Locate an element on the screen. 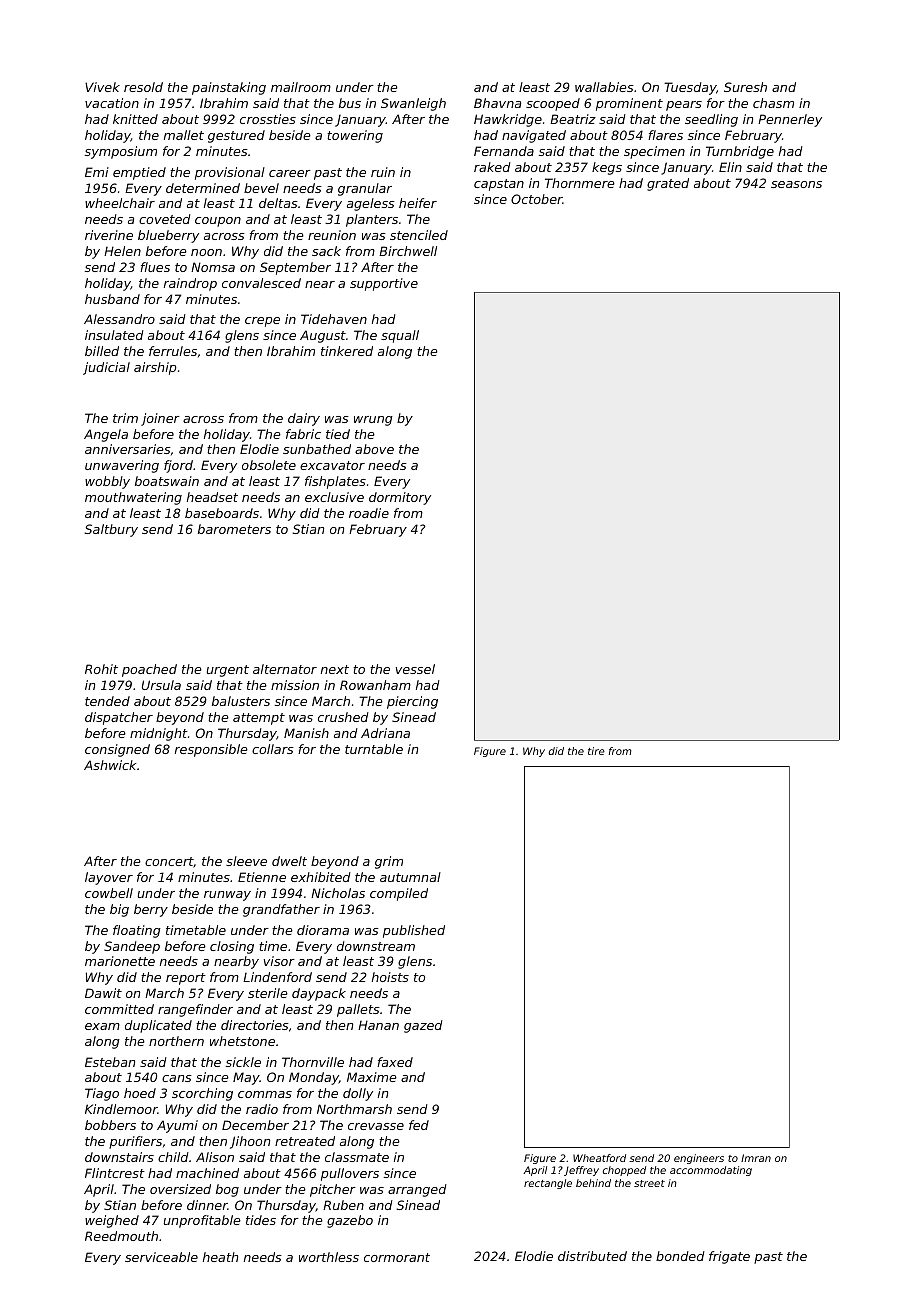 This screenshot has width=924, height=1308. fed is located at coordinates (419, 1125).
